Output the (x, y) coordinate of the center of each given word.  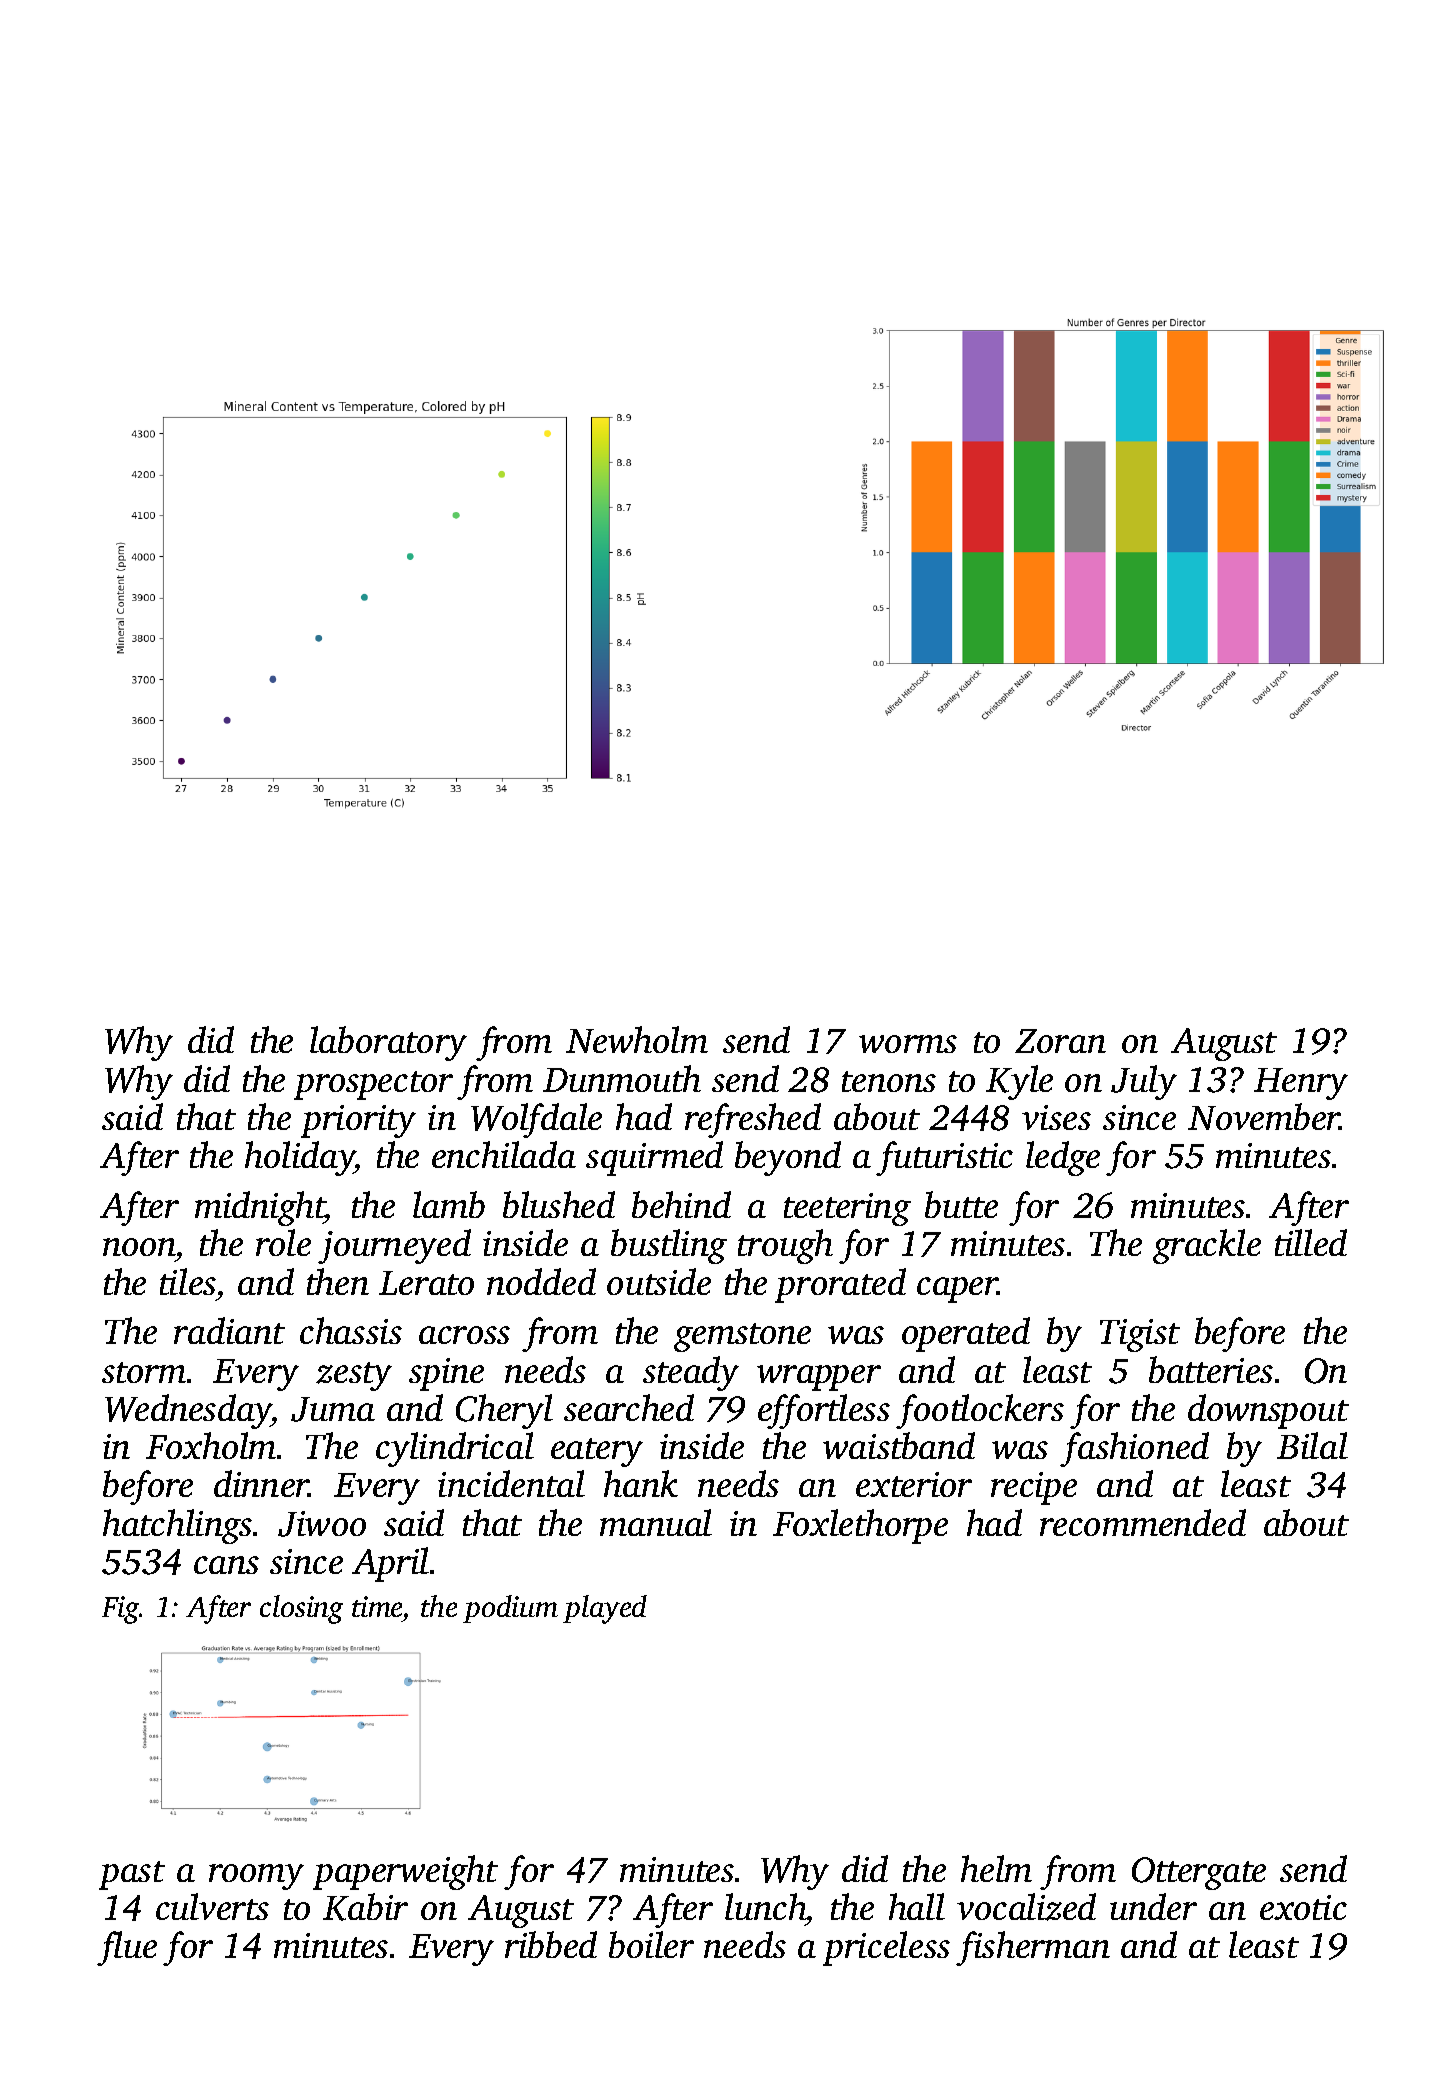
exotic (1303, 1907)
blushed (559, 1204)
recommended (1143, 1522)
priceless (886, 1948)
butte (961, 1204)
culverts (212, 1906)
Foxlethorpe (860, 1526)
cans (226, 1565)
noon (139, 1247)
